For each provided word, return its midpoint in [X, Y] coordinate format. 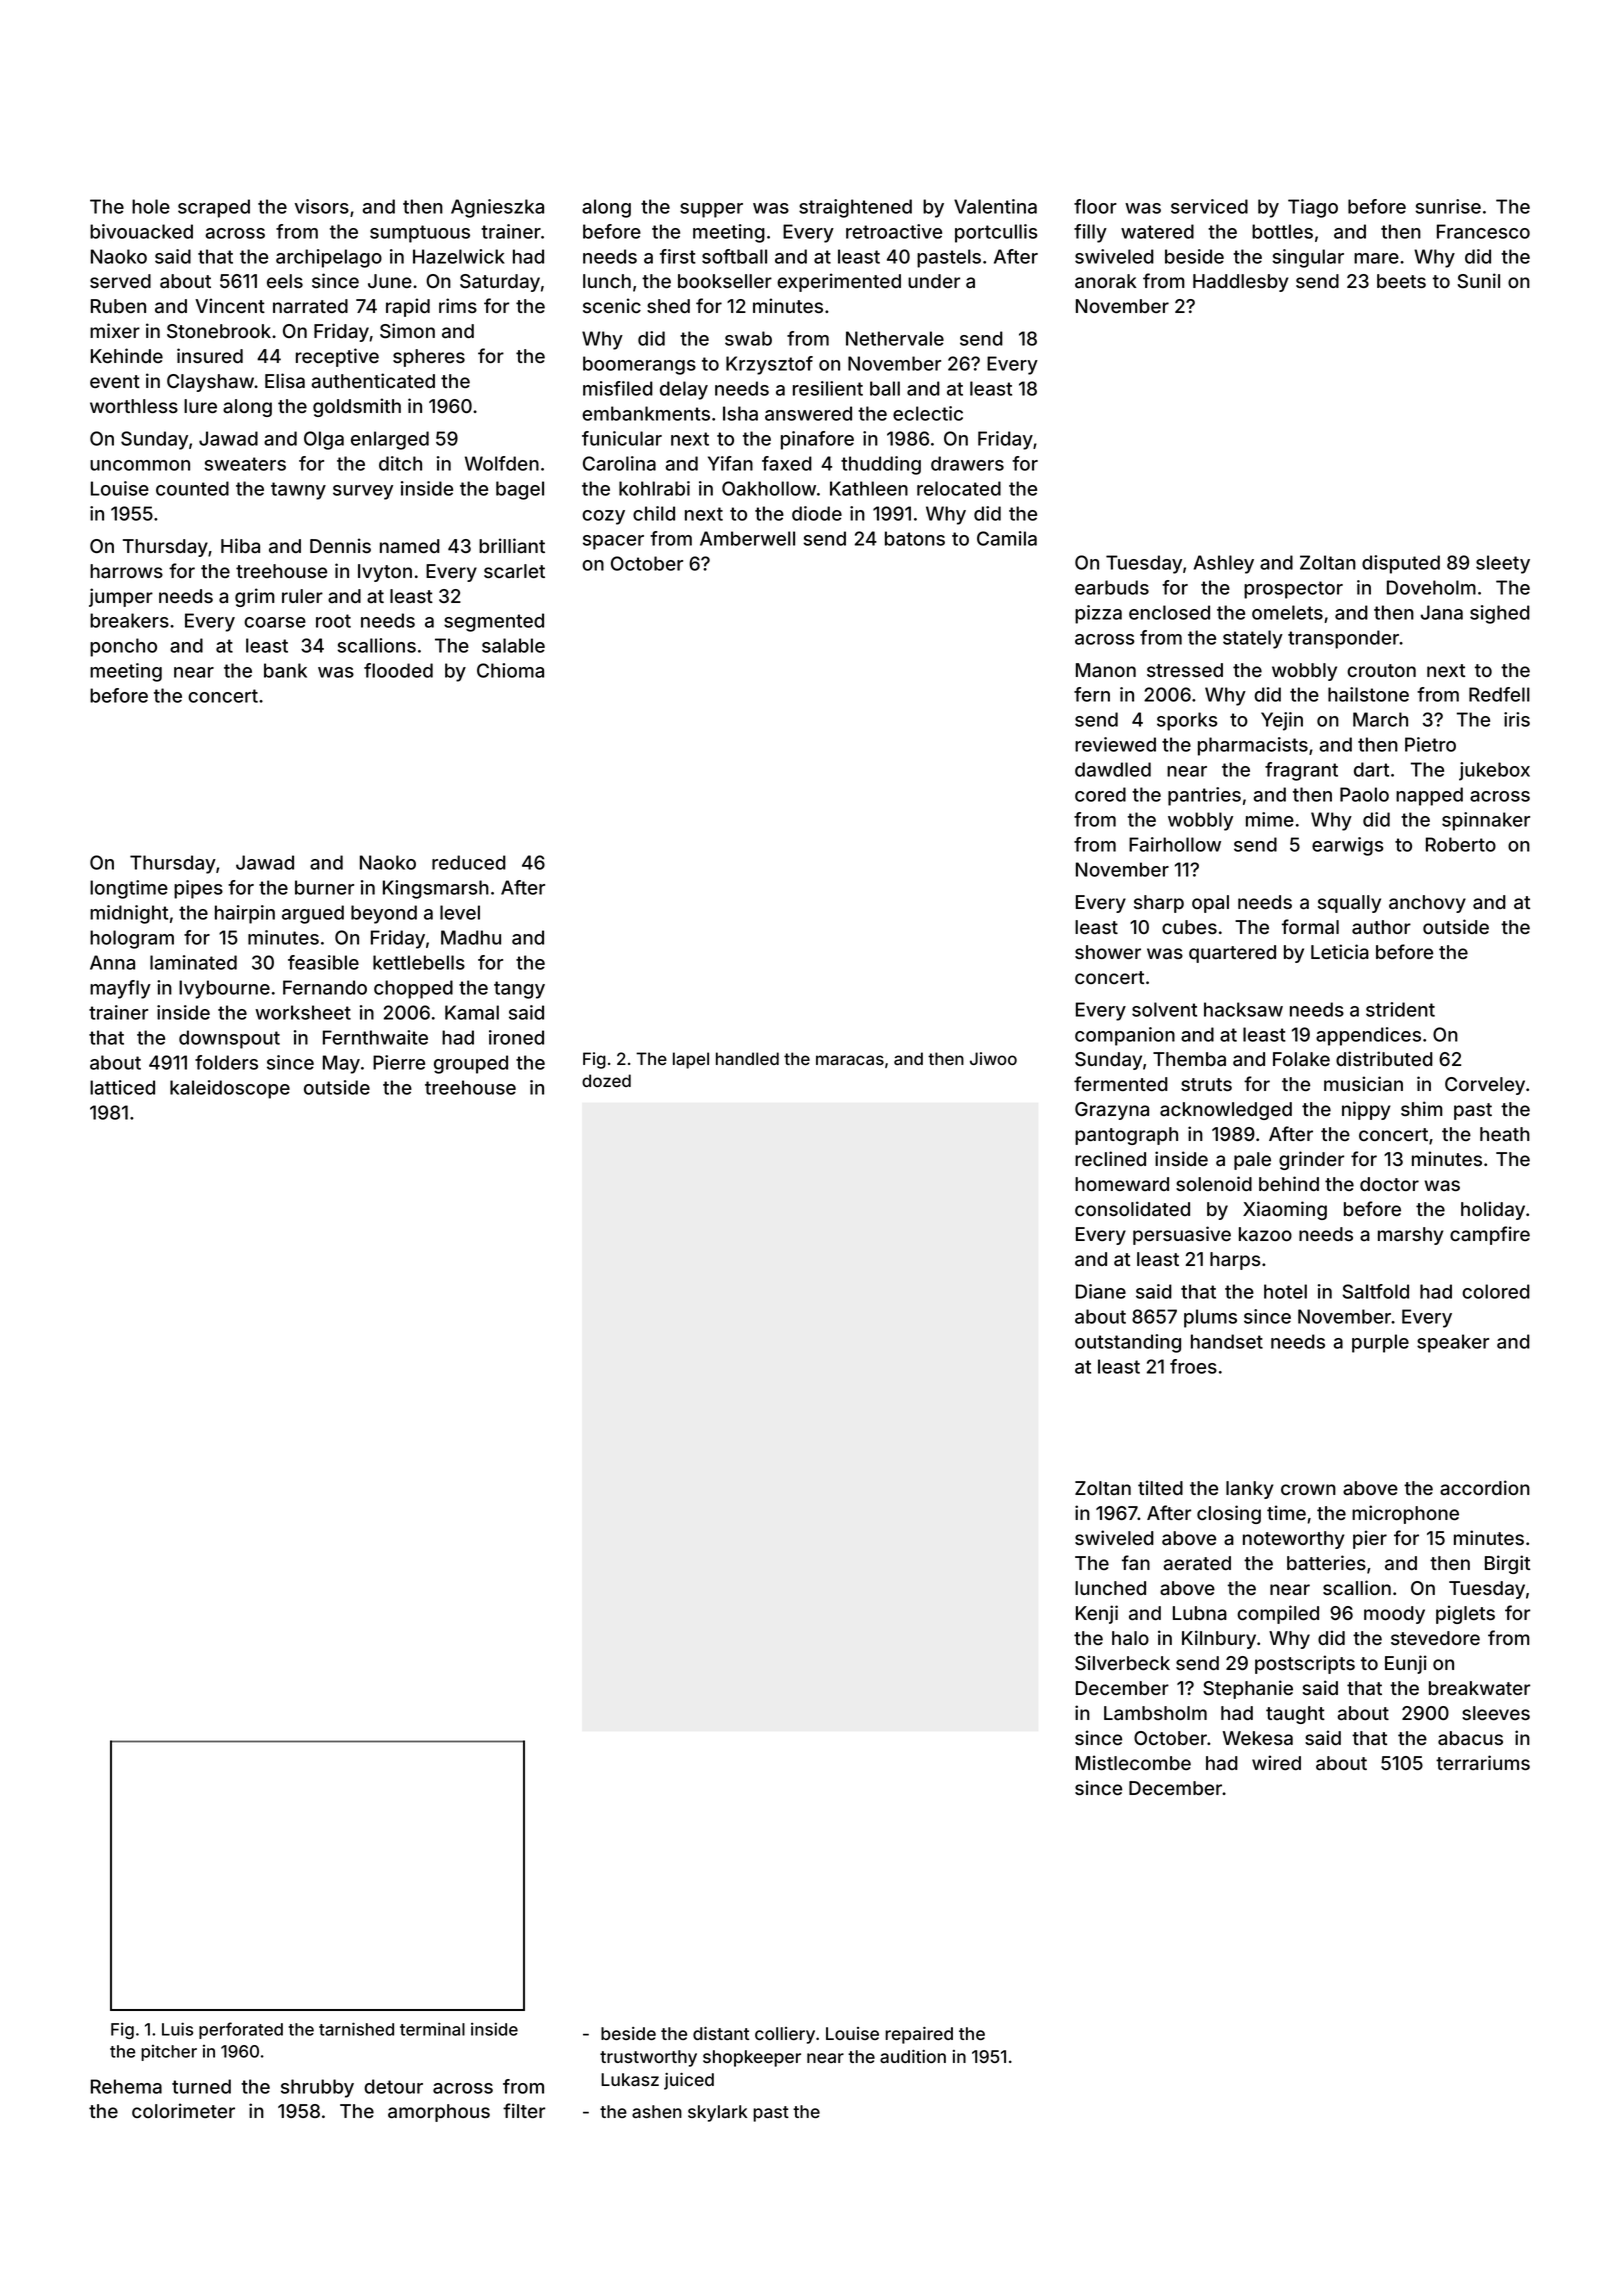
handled [747, 1058]
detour [393, 2086]
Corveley [1485, 1086]
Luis [177, 2029]
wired [1276, 1762]
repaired [919, 2035]
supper [711, 210]
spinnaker [1486, 821]
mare [1376, 258]
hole [151, 206]
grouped [471, 1064]
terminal [432, 2029]
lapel [691, 1060]
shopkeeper [752, 2058]
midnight [129, 914]
